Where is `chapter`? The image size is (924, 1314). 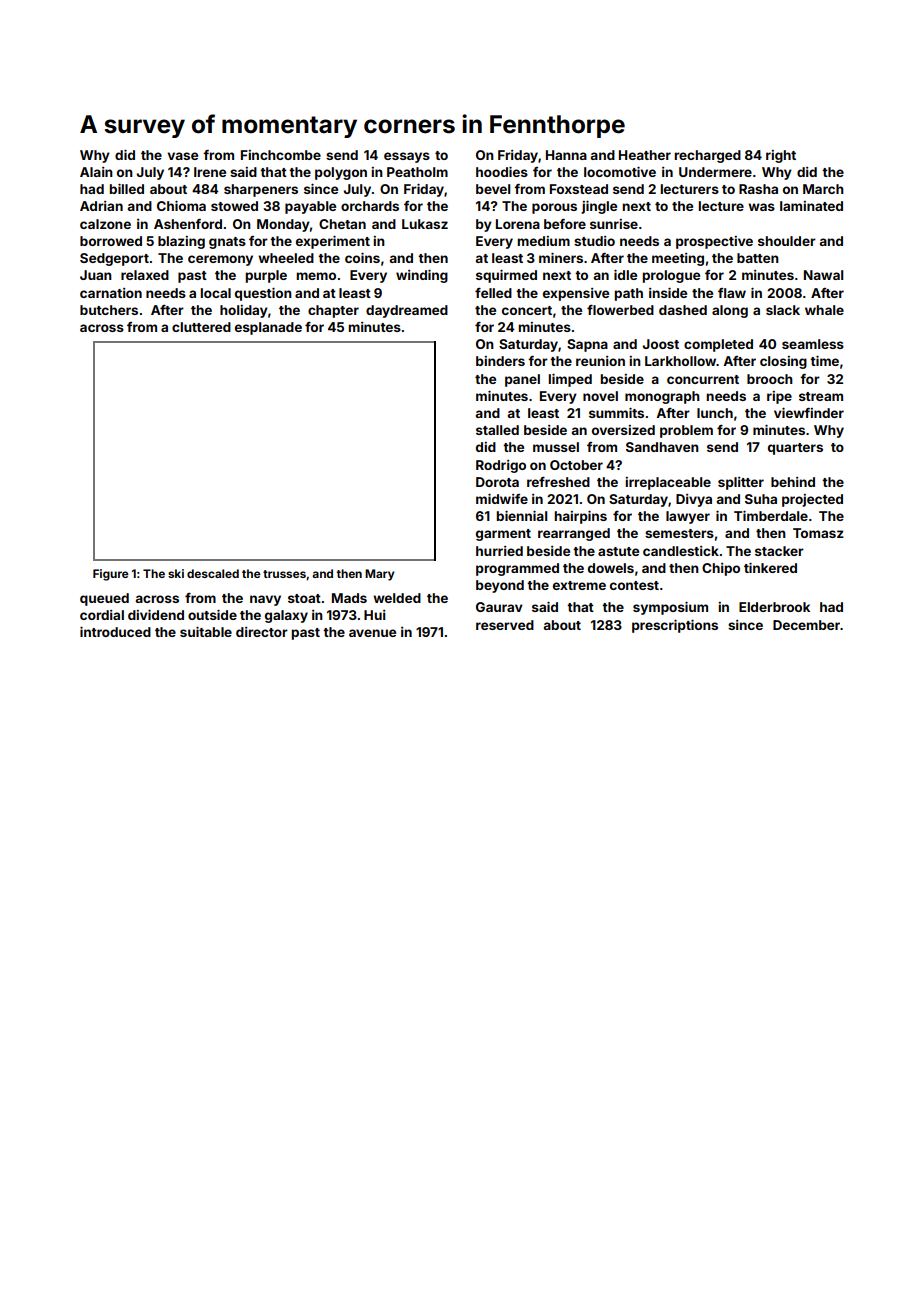 chapter is located at coordinates (333, 311).
